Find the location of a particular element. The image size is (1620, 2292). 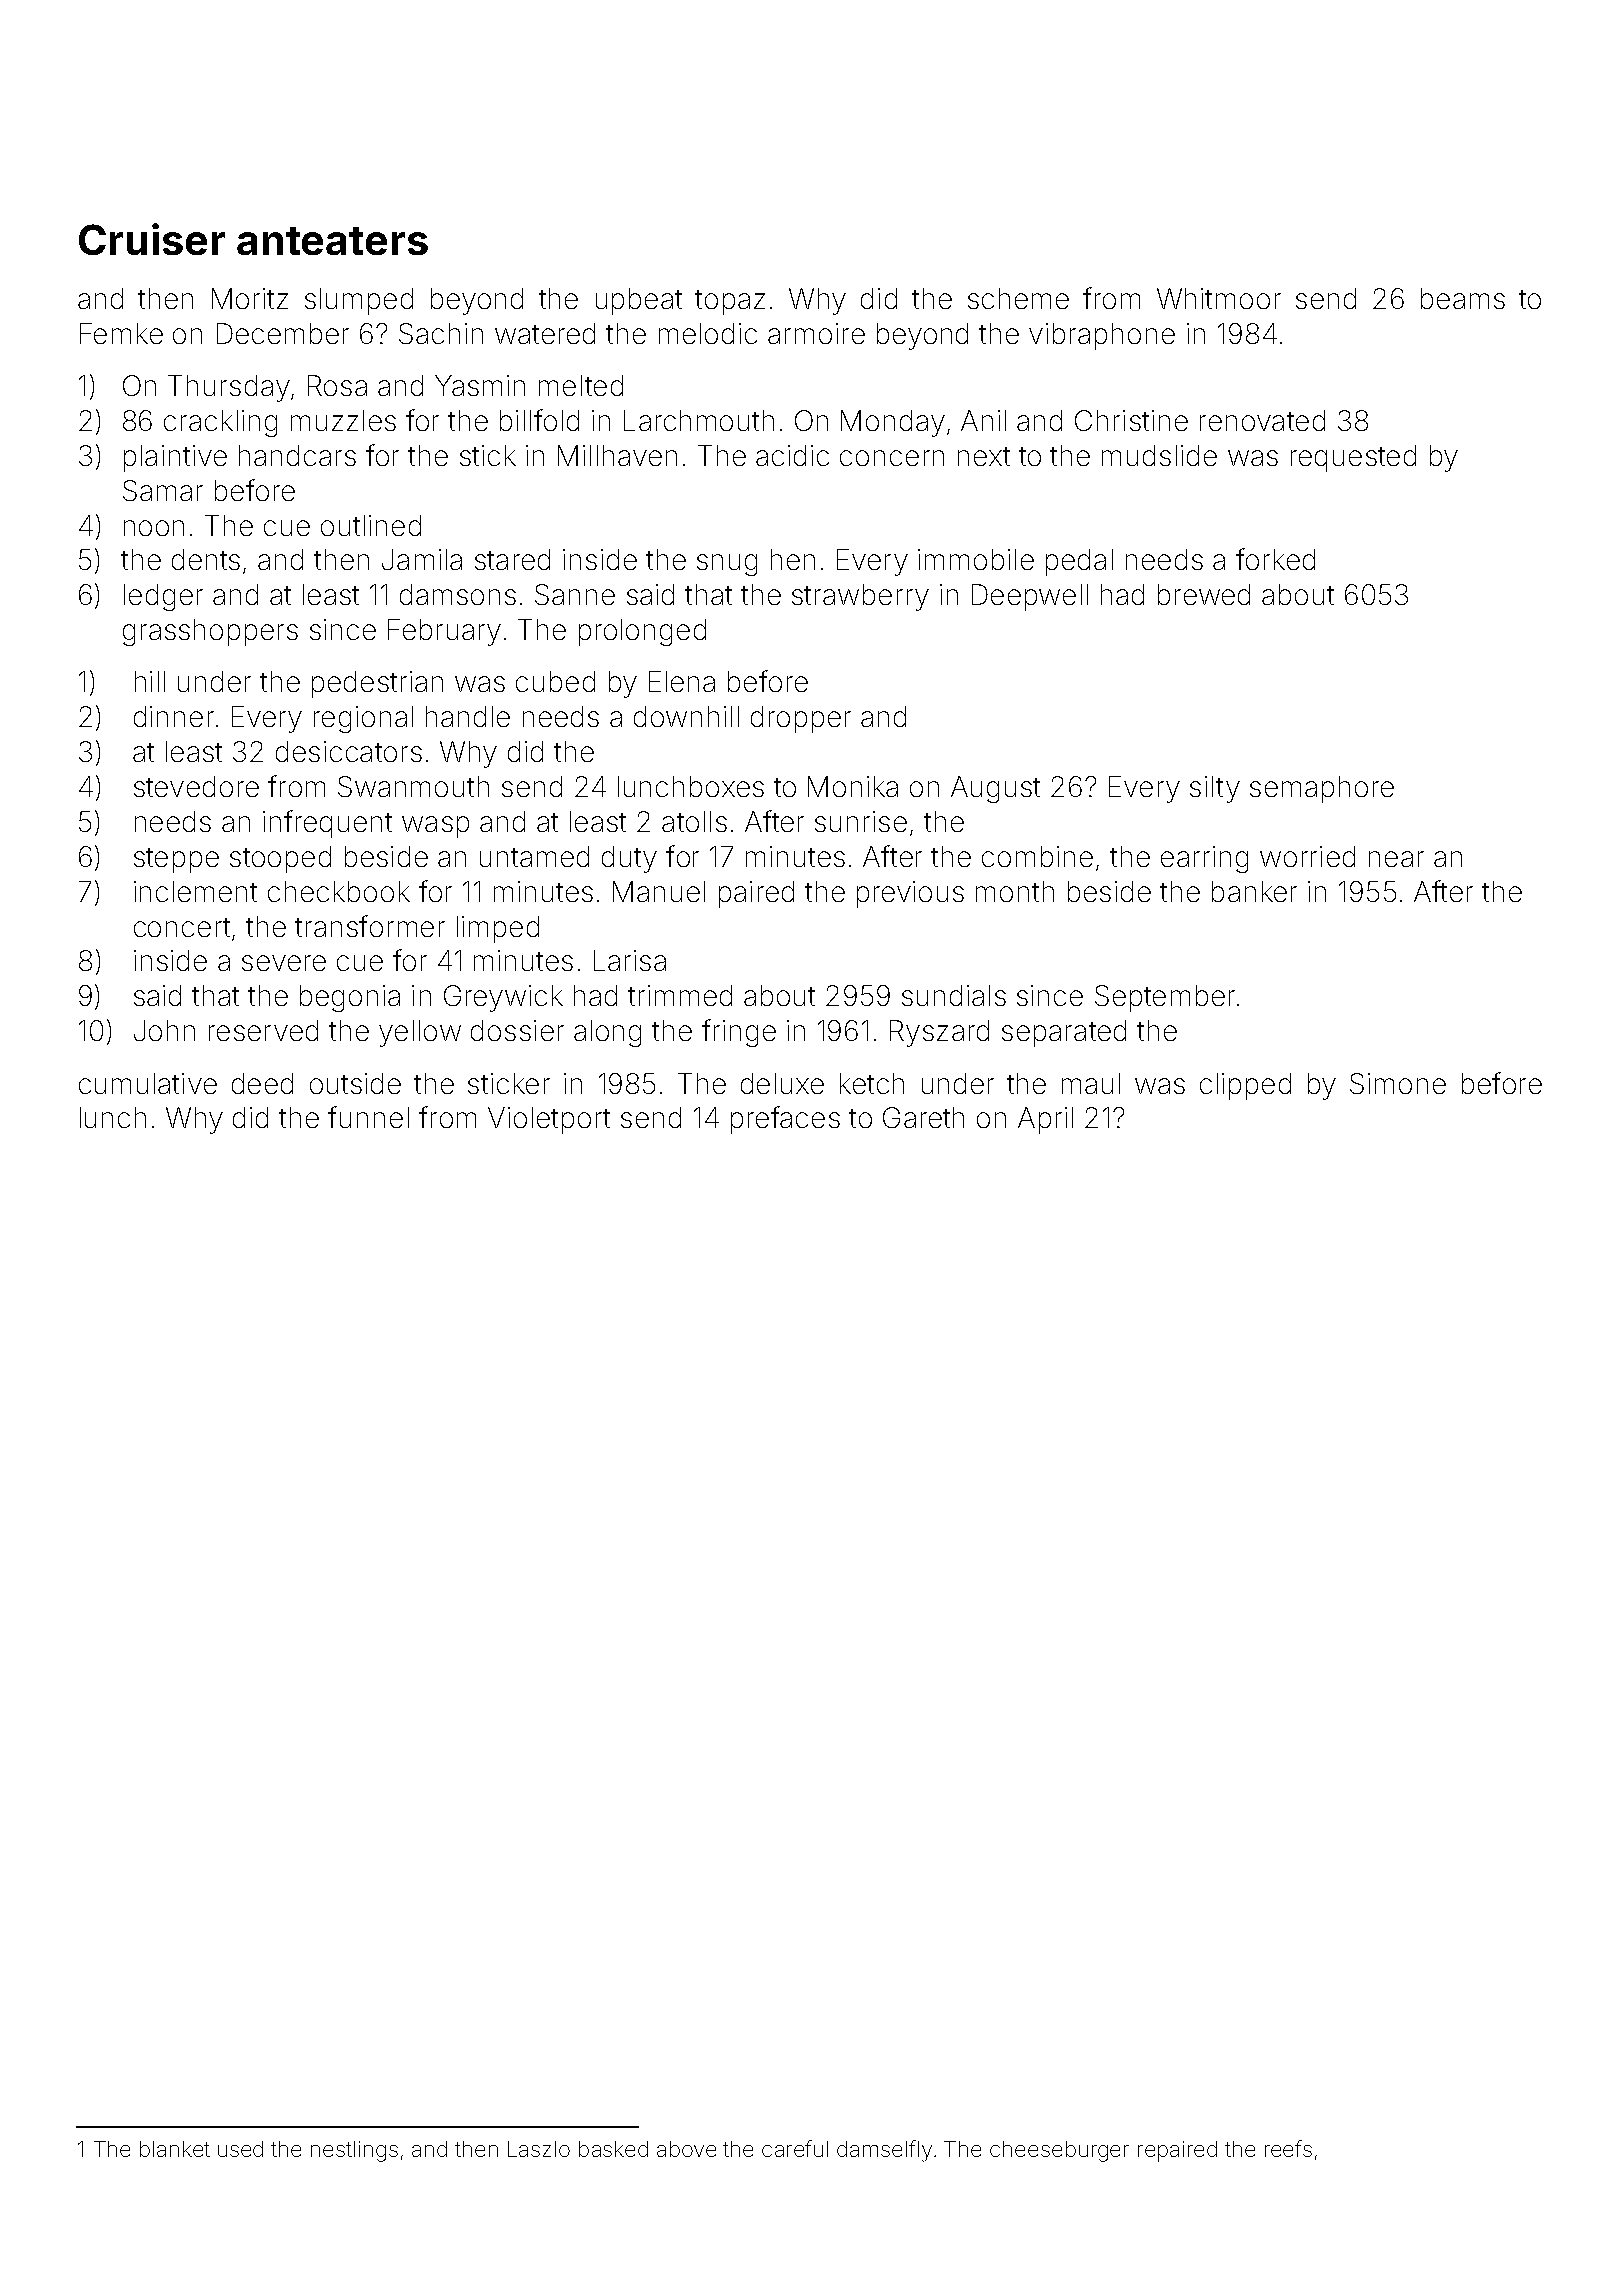

prefaces is located at coordinates (785, 1120).
